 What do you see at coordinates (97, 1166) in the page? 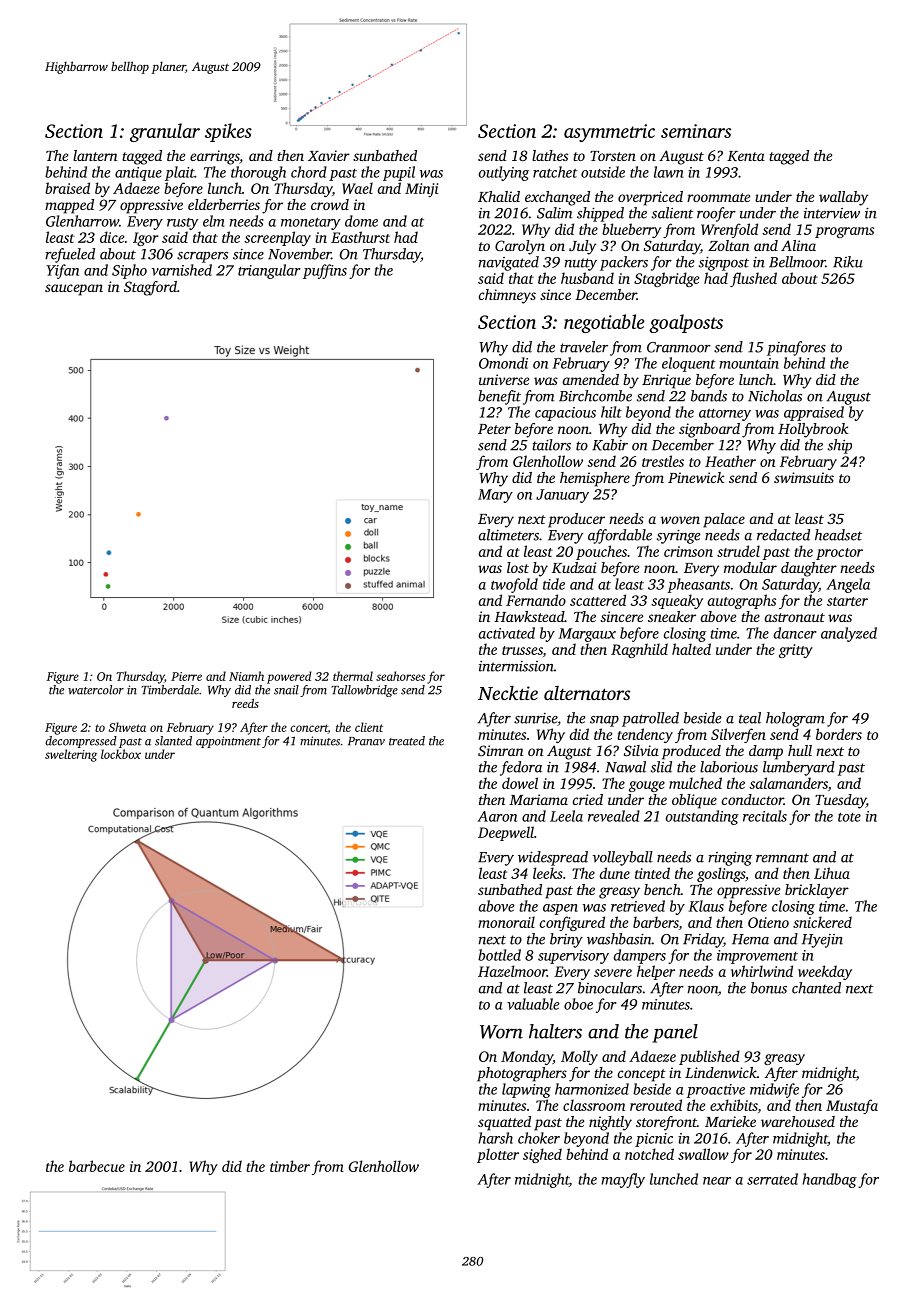
I see `barbecue` at bounding box center [97, 1166].
